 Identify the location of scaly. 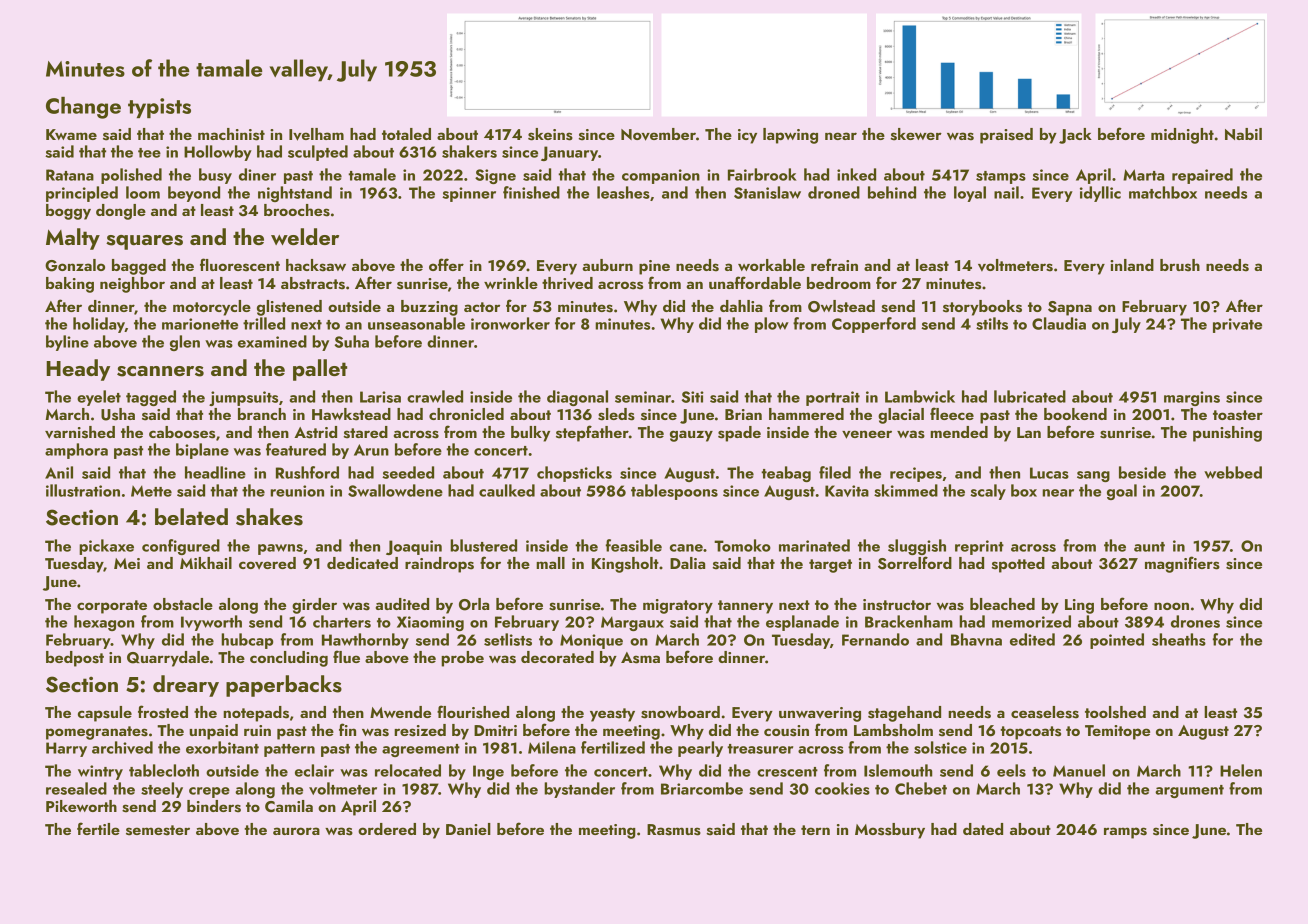
(988, 492).
